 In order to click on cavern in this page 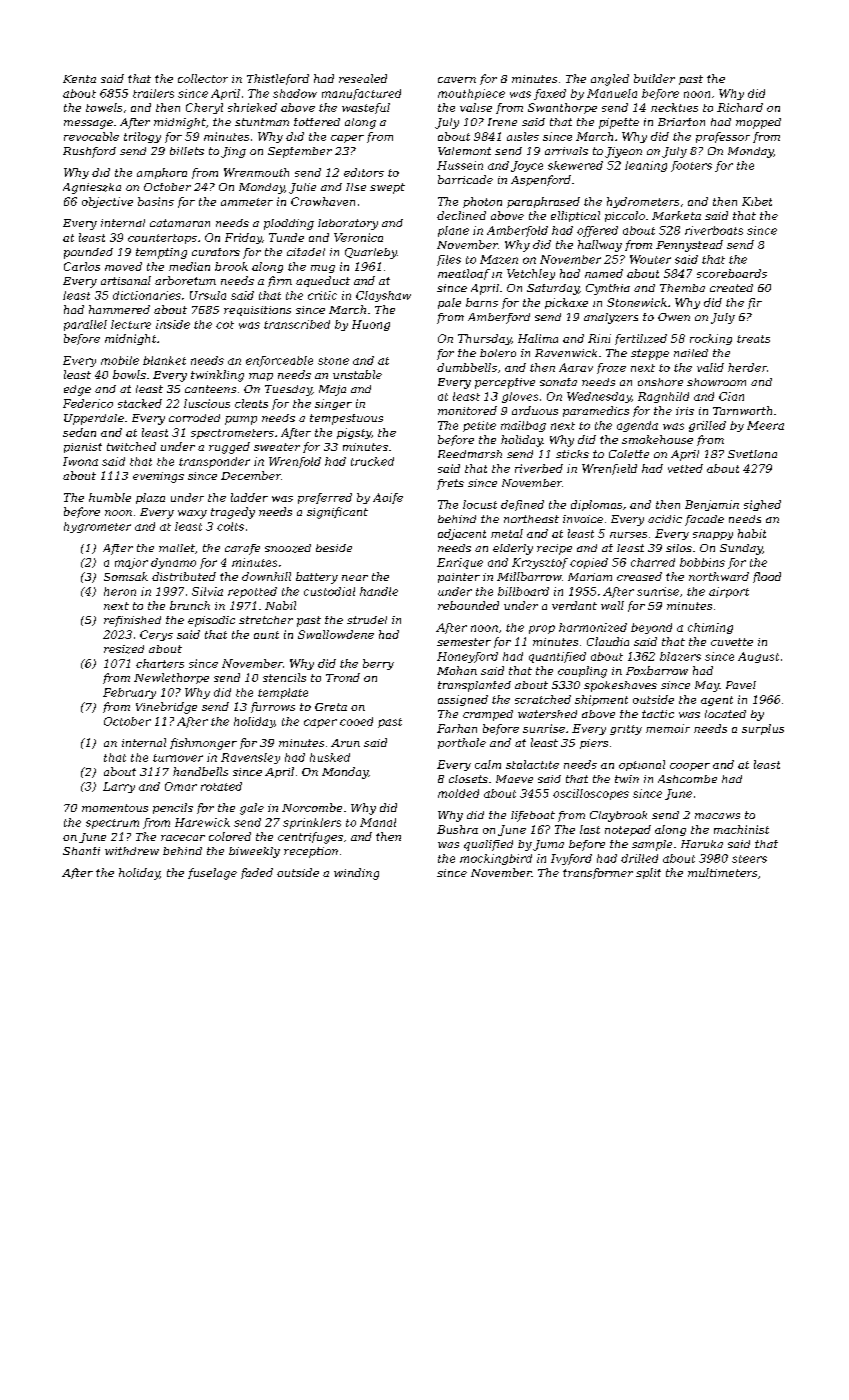, I will do `click(457, 80)`.
